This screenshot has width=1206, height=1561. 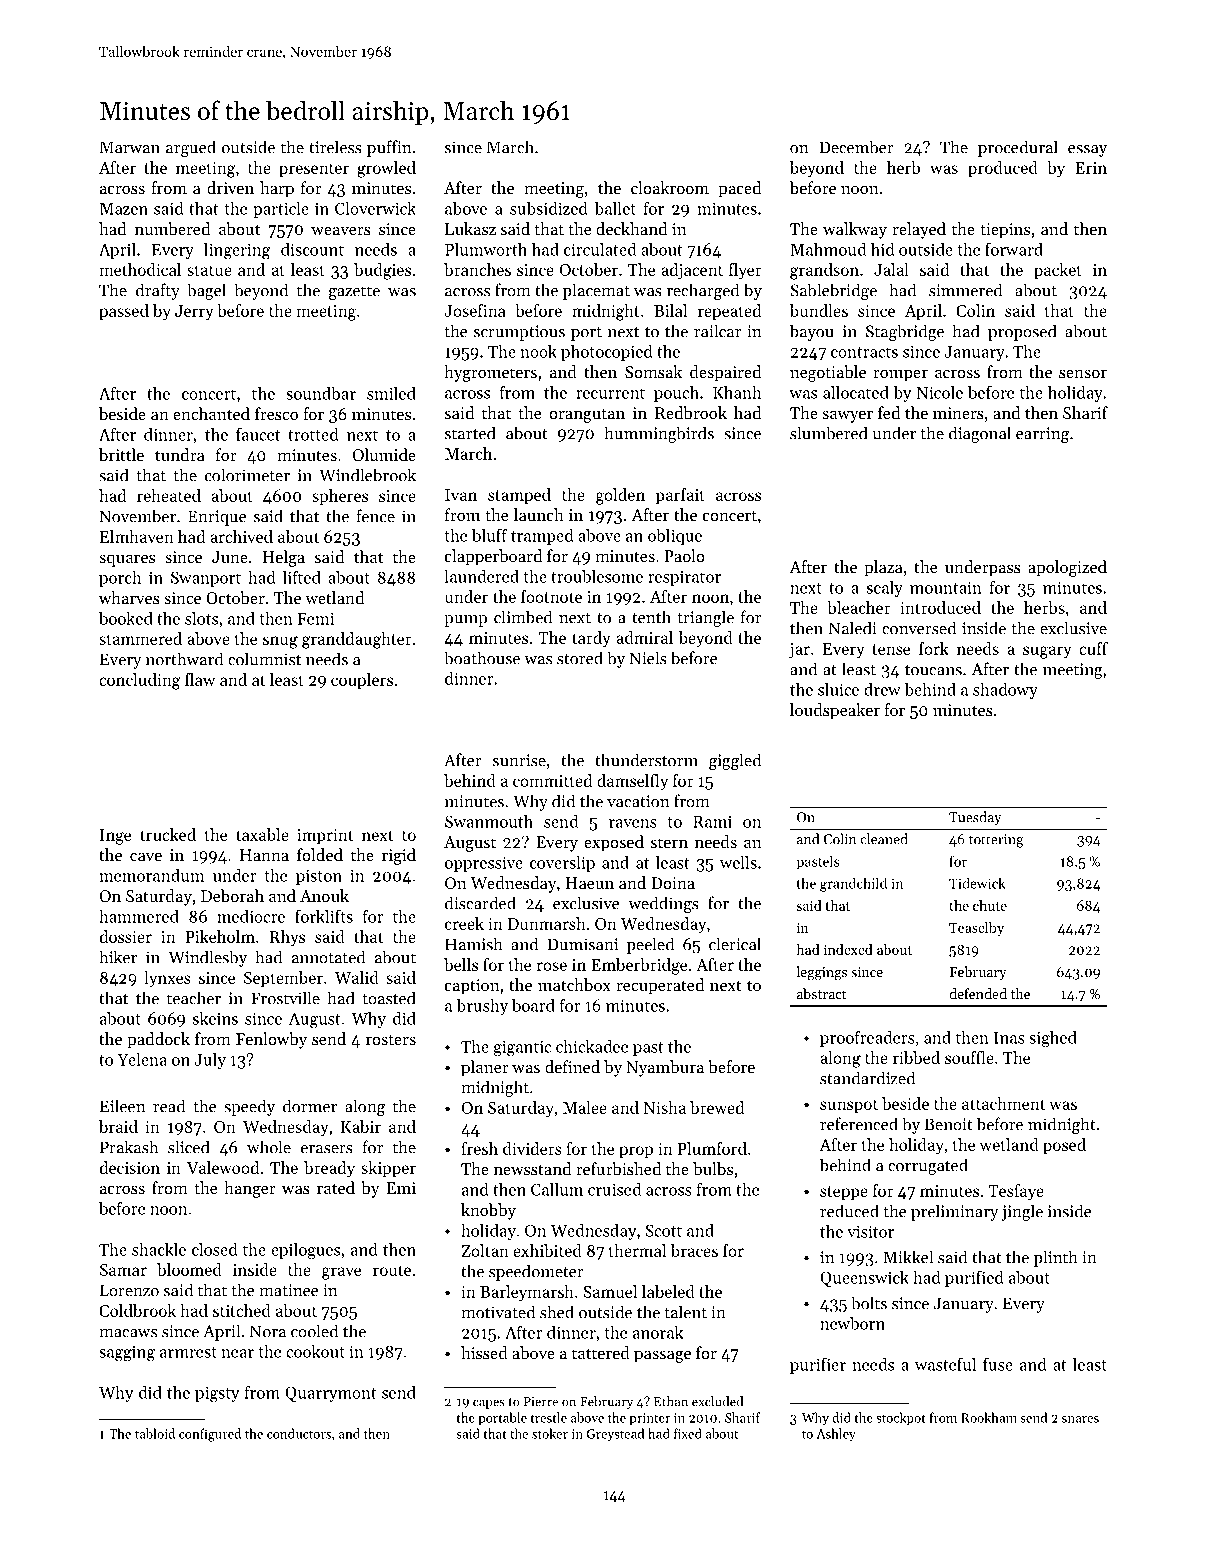 What do you see at coordinates (616, 1435) in the screenshot?
I see `Greystead` at bounding box center [616, 1435].
